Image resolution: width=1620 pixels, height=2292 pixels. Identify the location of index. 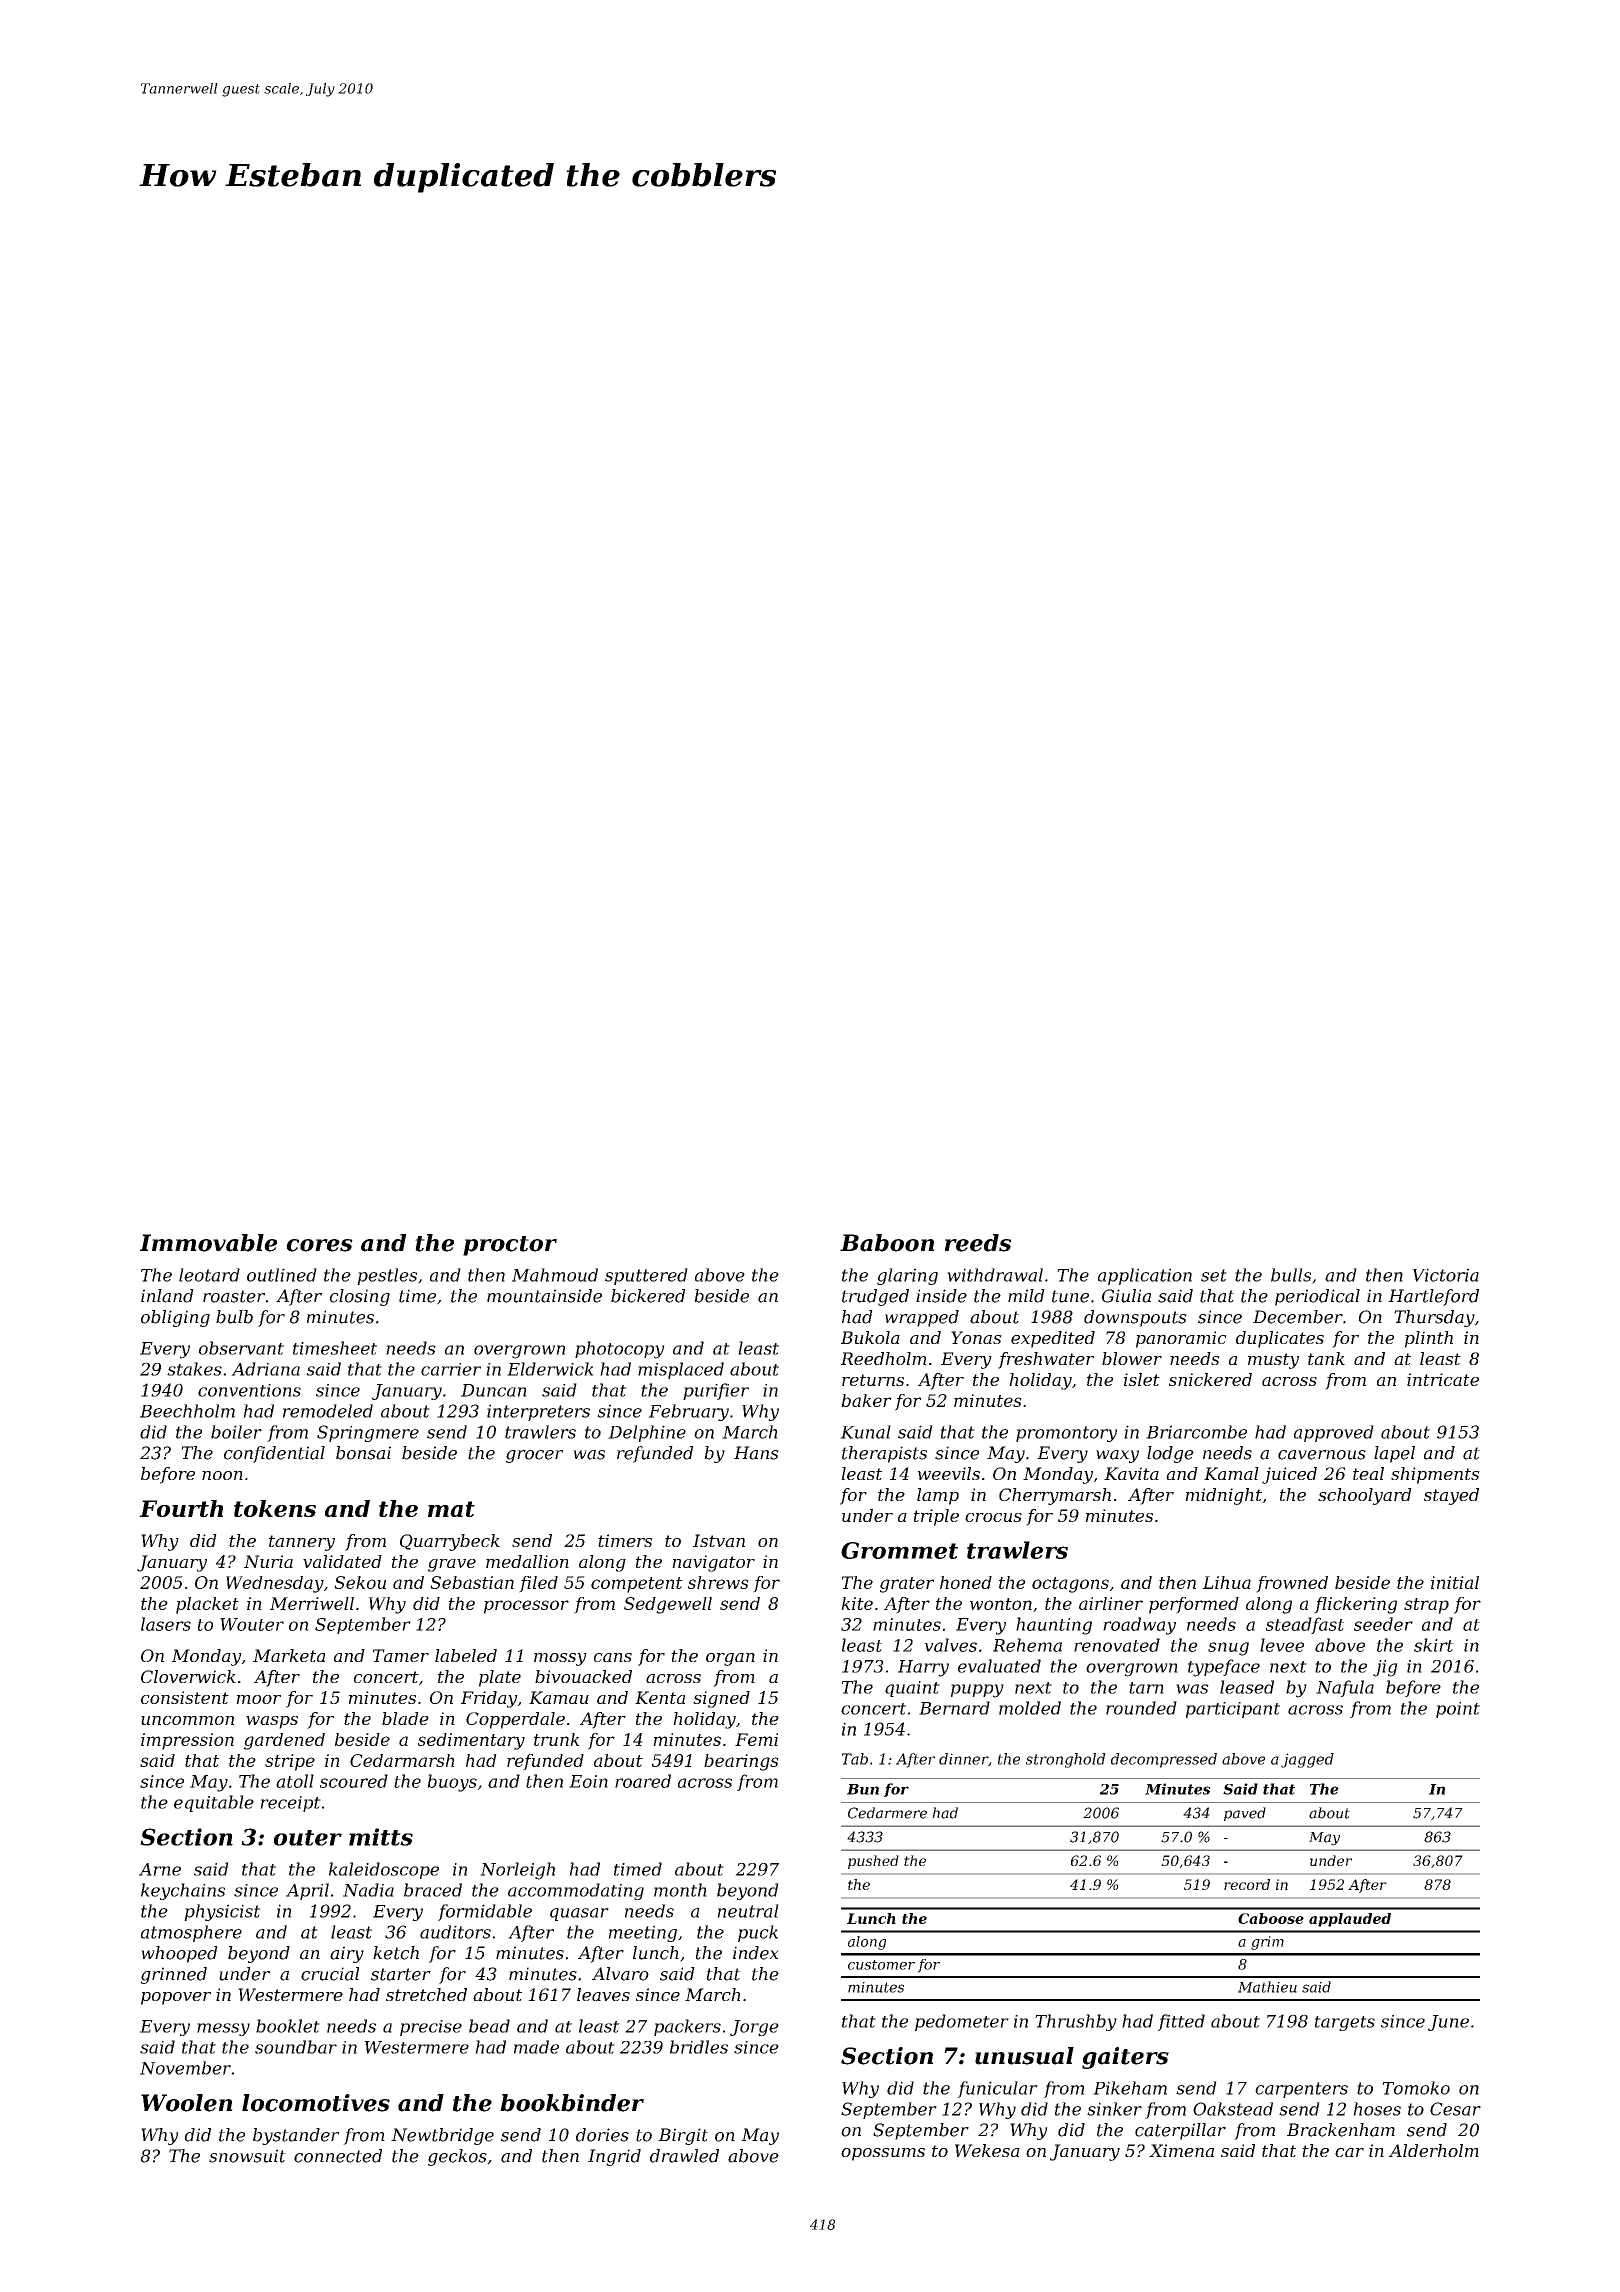
(756, 1953).
